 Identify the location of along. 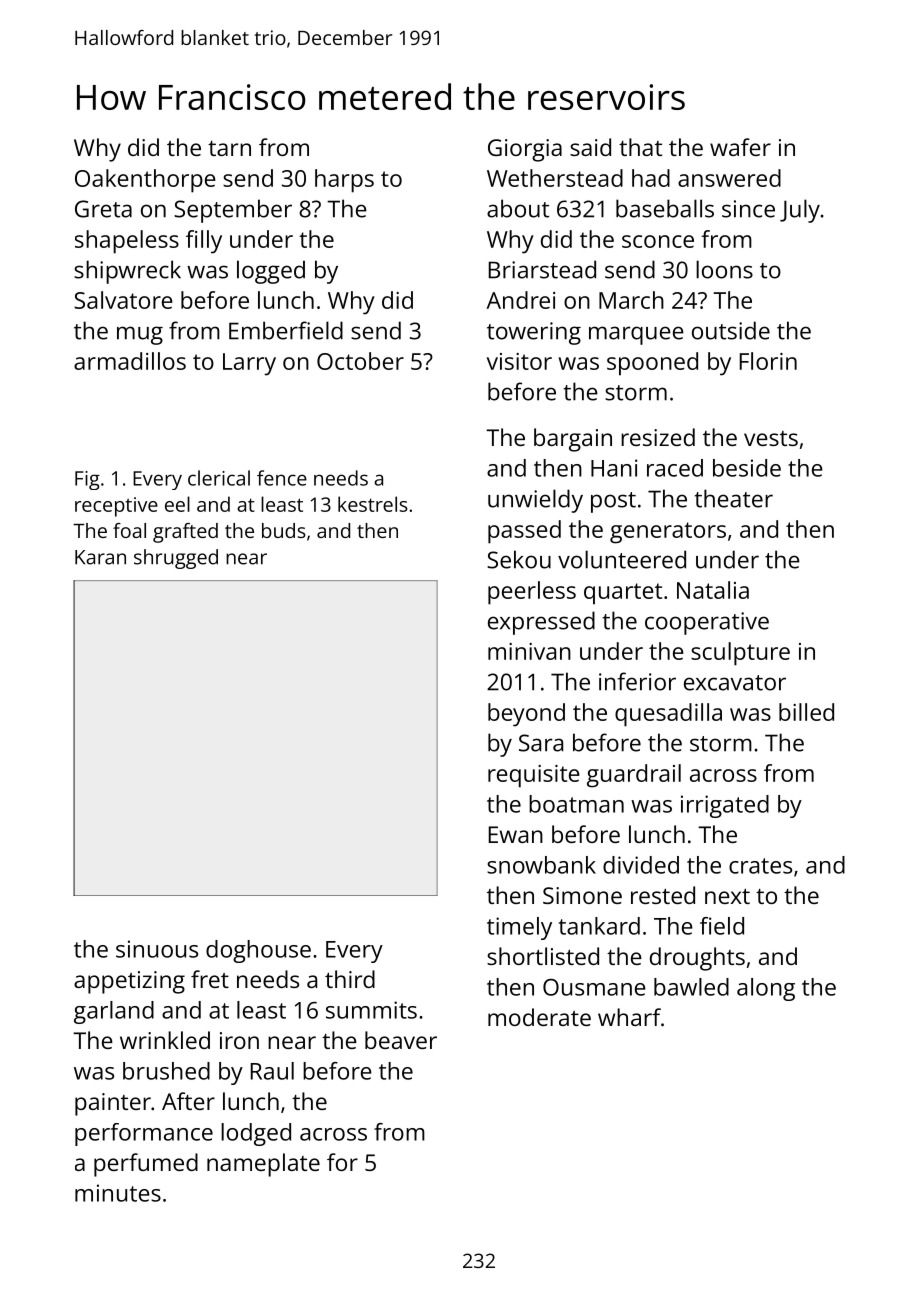
(766, 989).
